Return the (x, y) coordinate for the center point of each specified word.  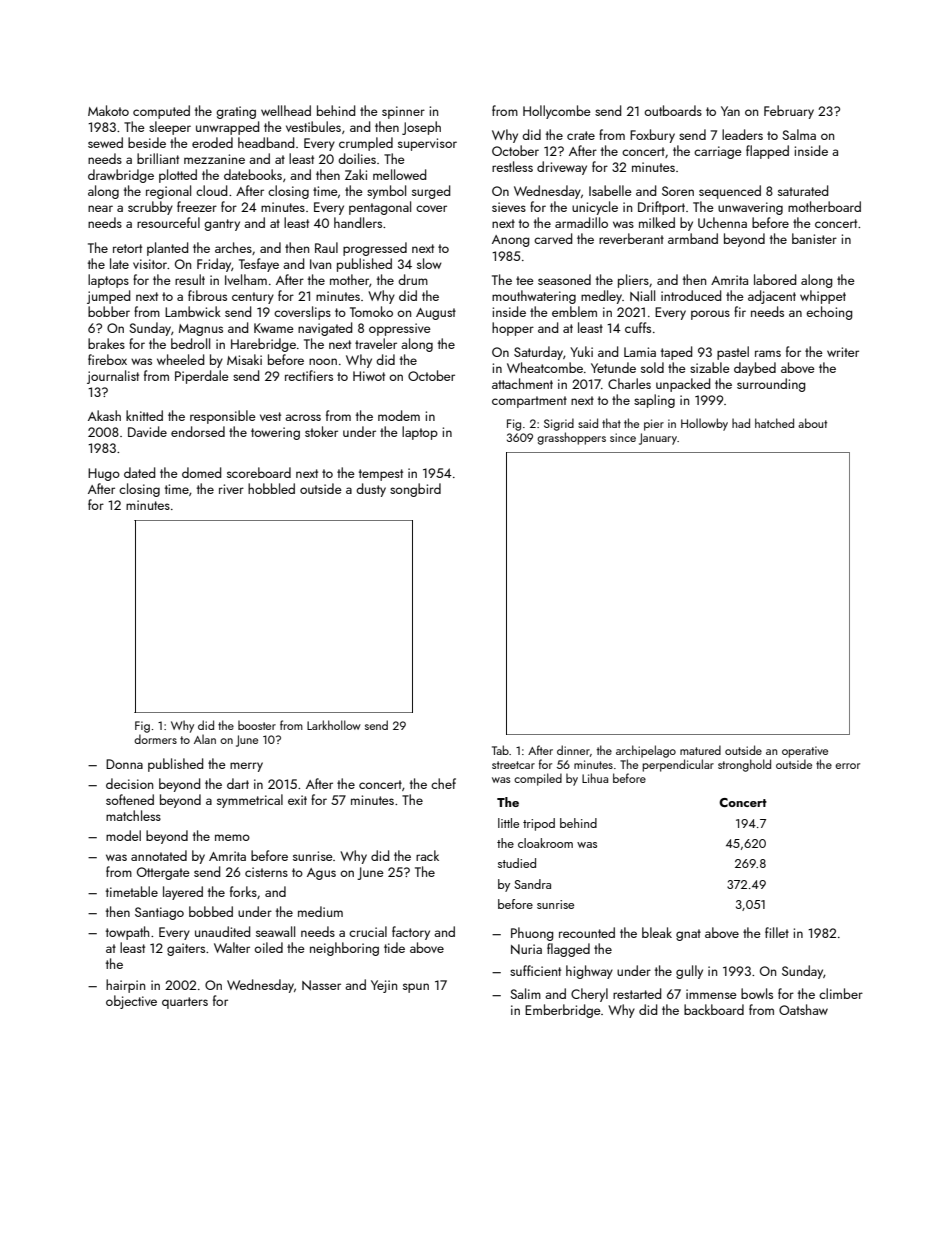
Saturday (538, 353)
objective (131, 1002)
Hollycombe (557, 112)
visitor (150, 264)
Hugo (104, 474)
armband (693, 238)
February (789, 112)
